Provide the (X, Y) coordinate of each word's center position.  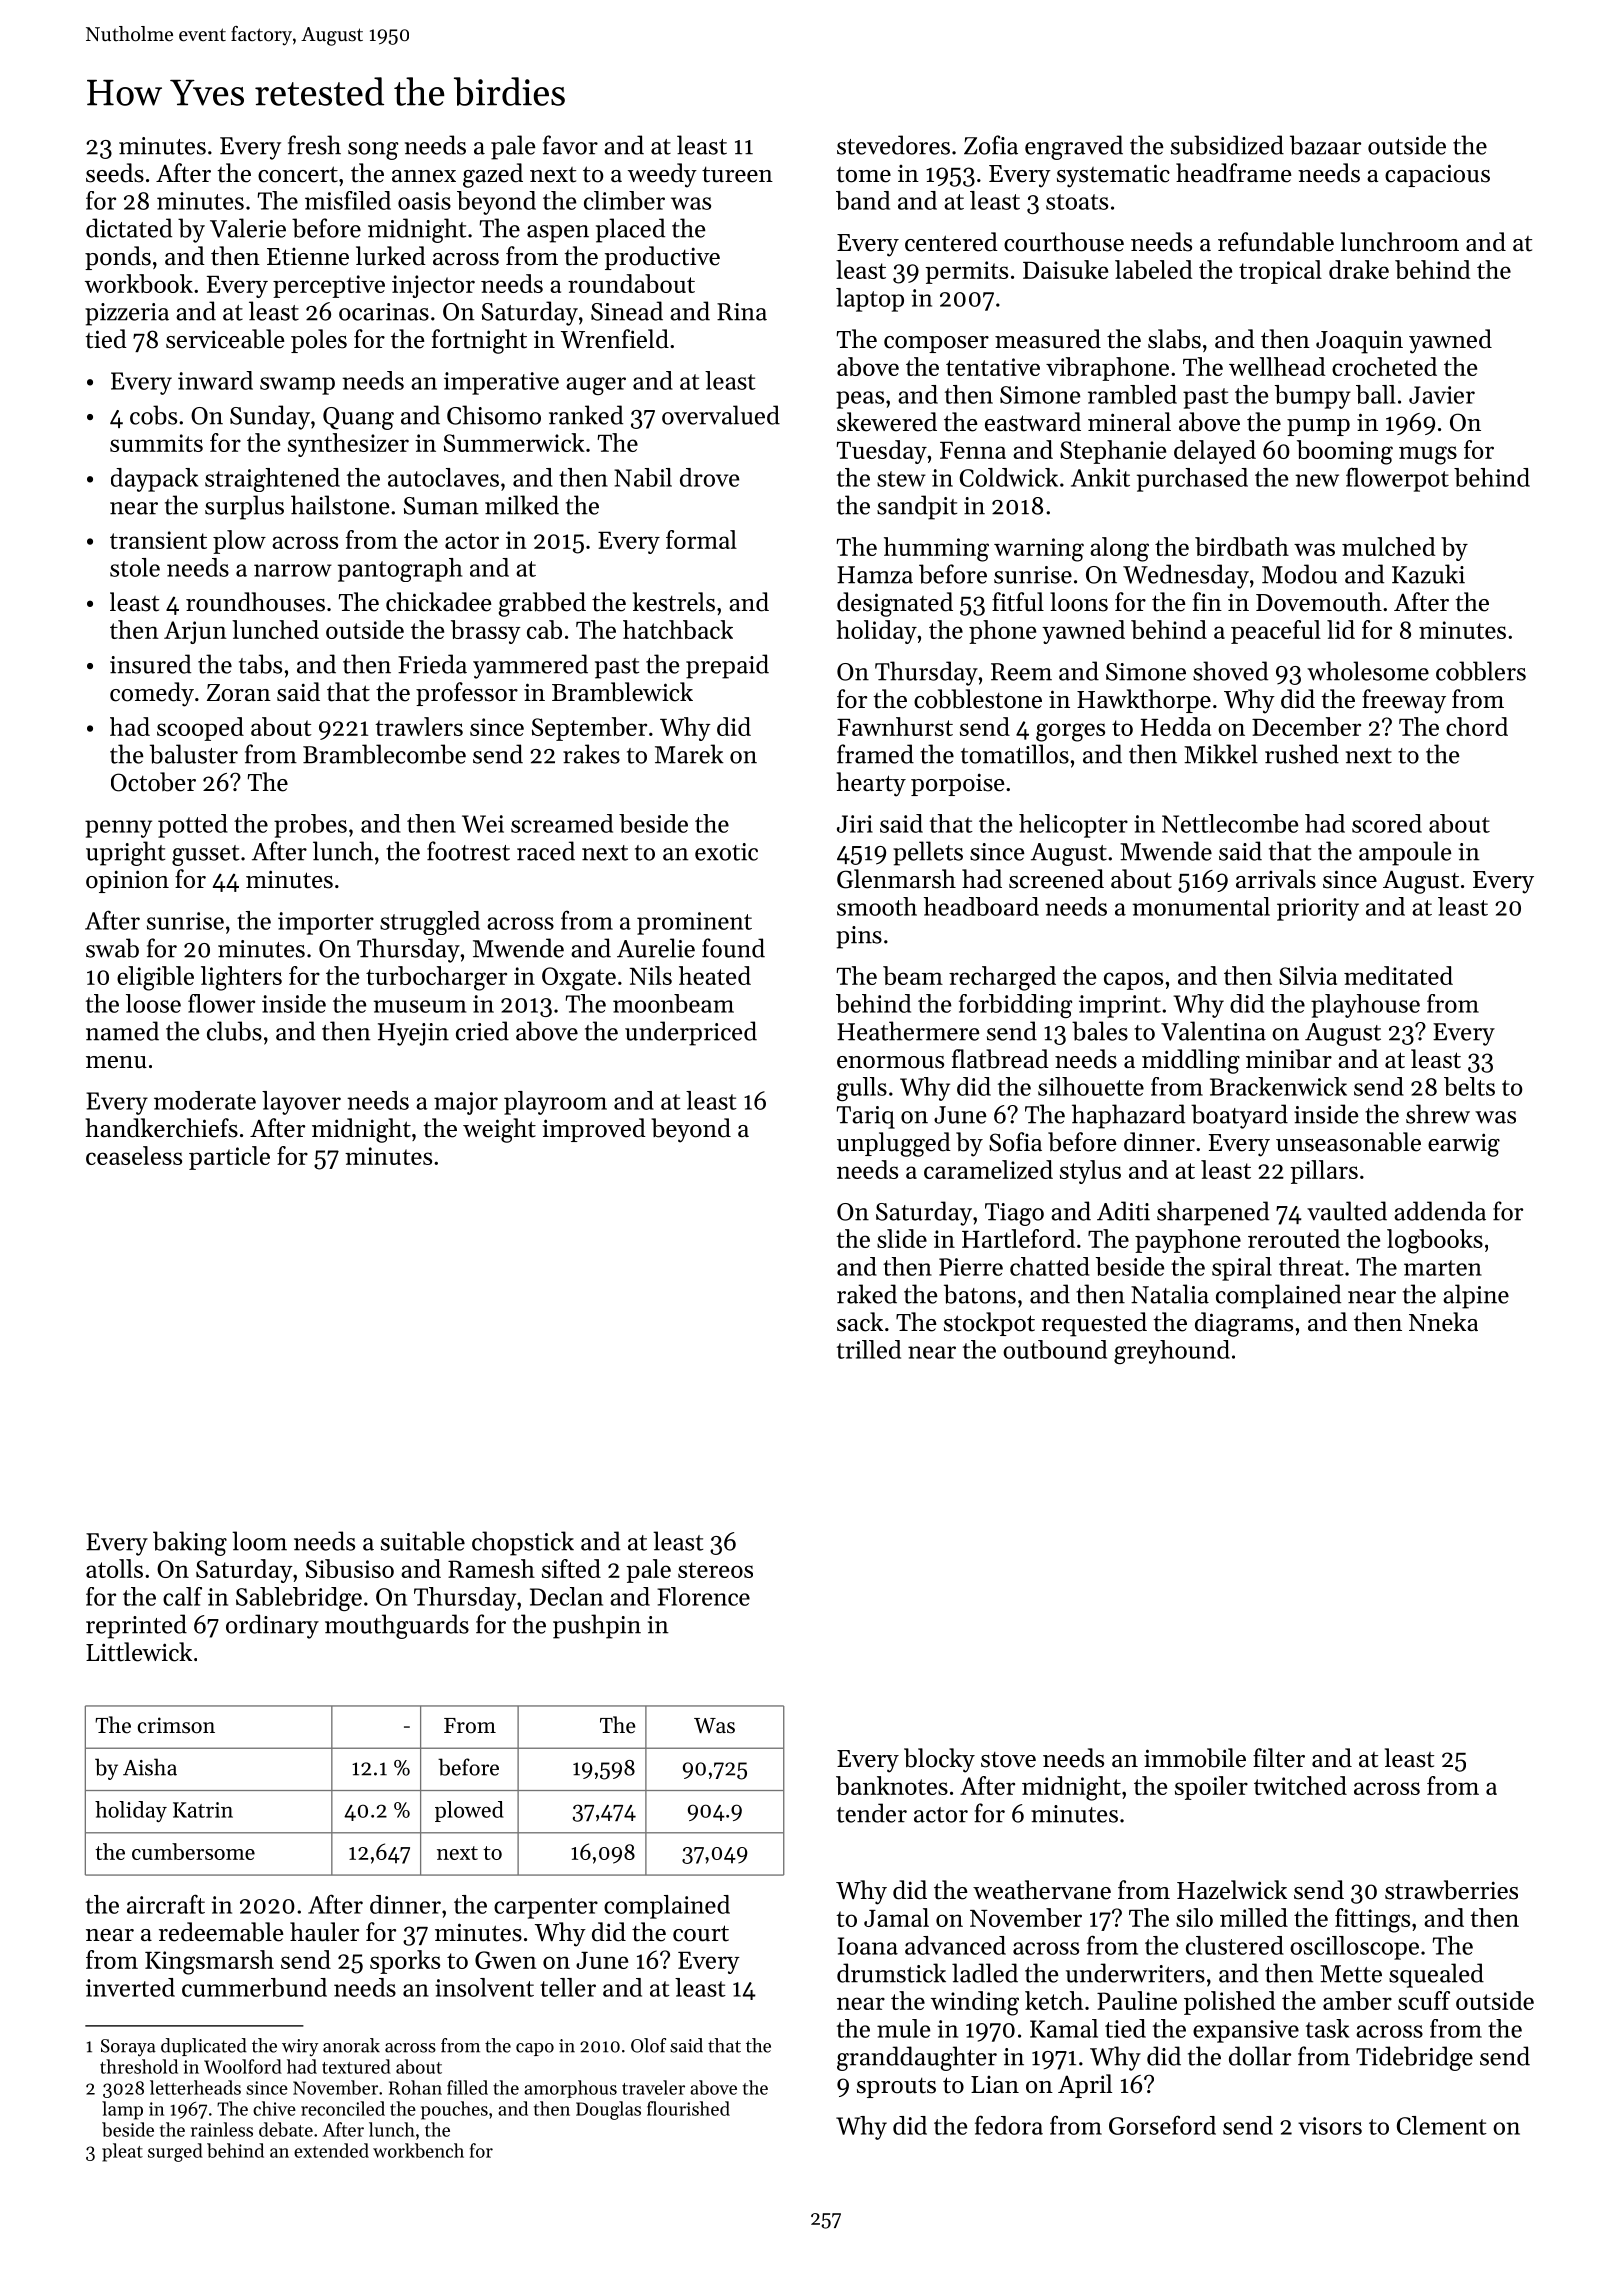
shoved (1230, 671)
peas (860, 400)
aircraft (166, 1904)
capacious (1437, 175)
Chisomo (494, 415)
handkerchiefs (162, 1128)
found (733, 948)
